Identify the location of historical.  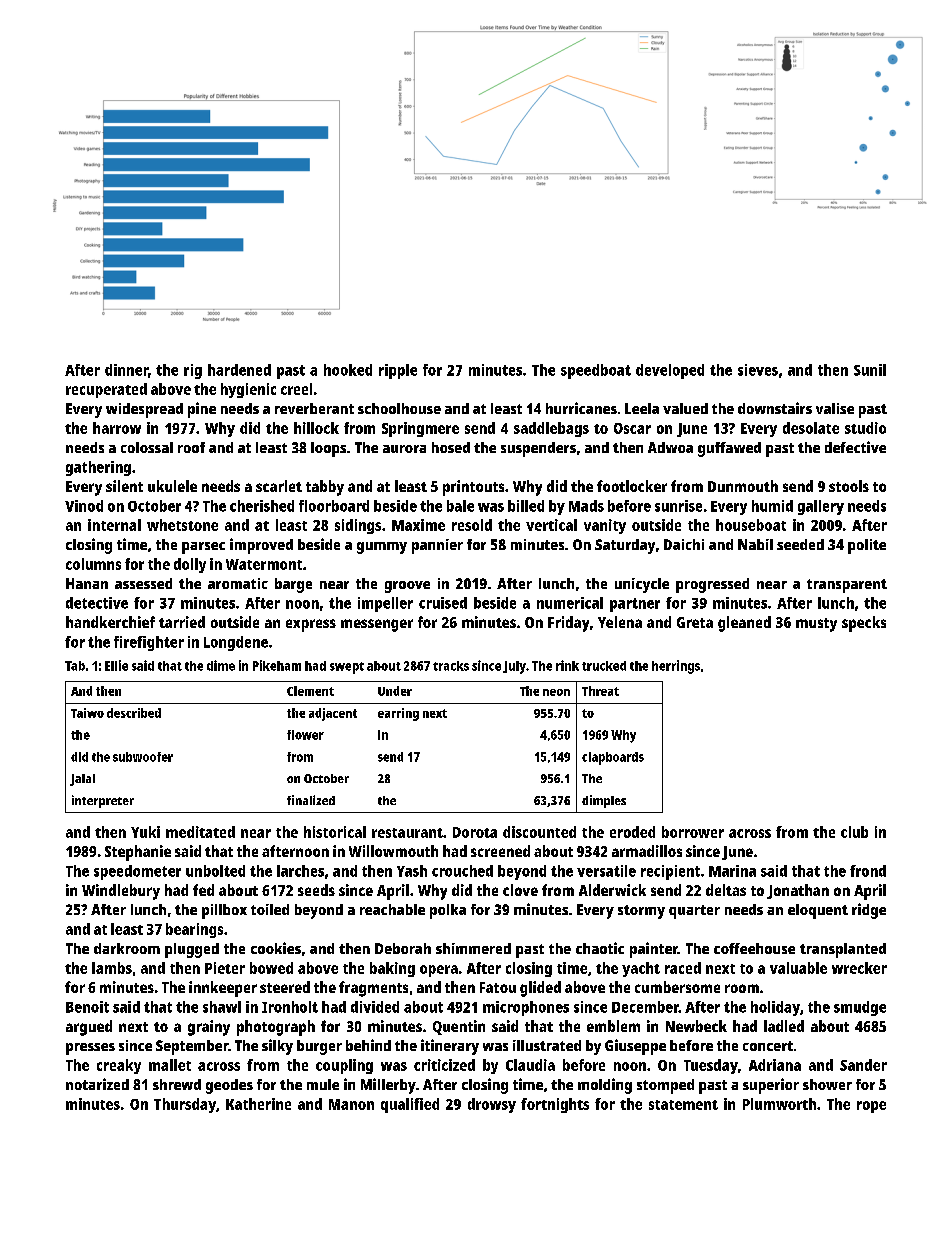
(335, 832).
